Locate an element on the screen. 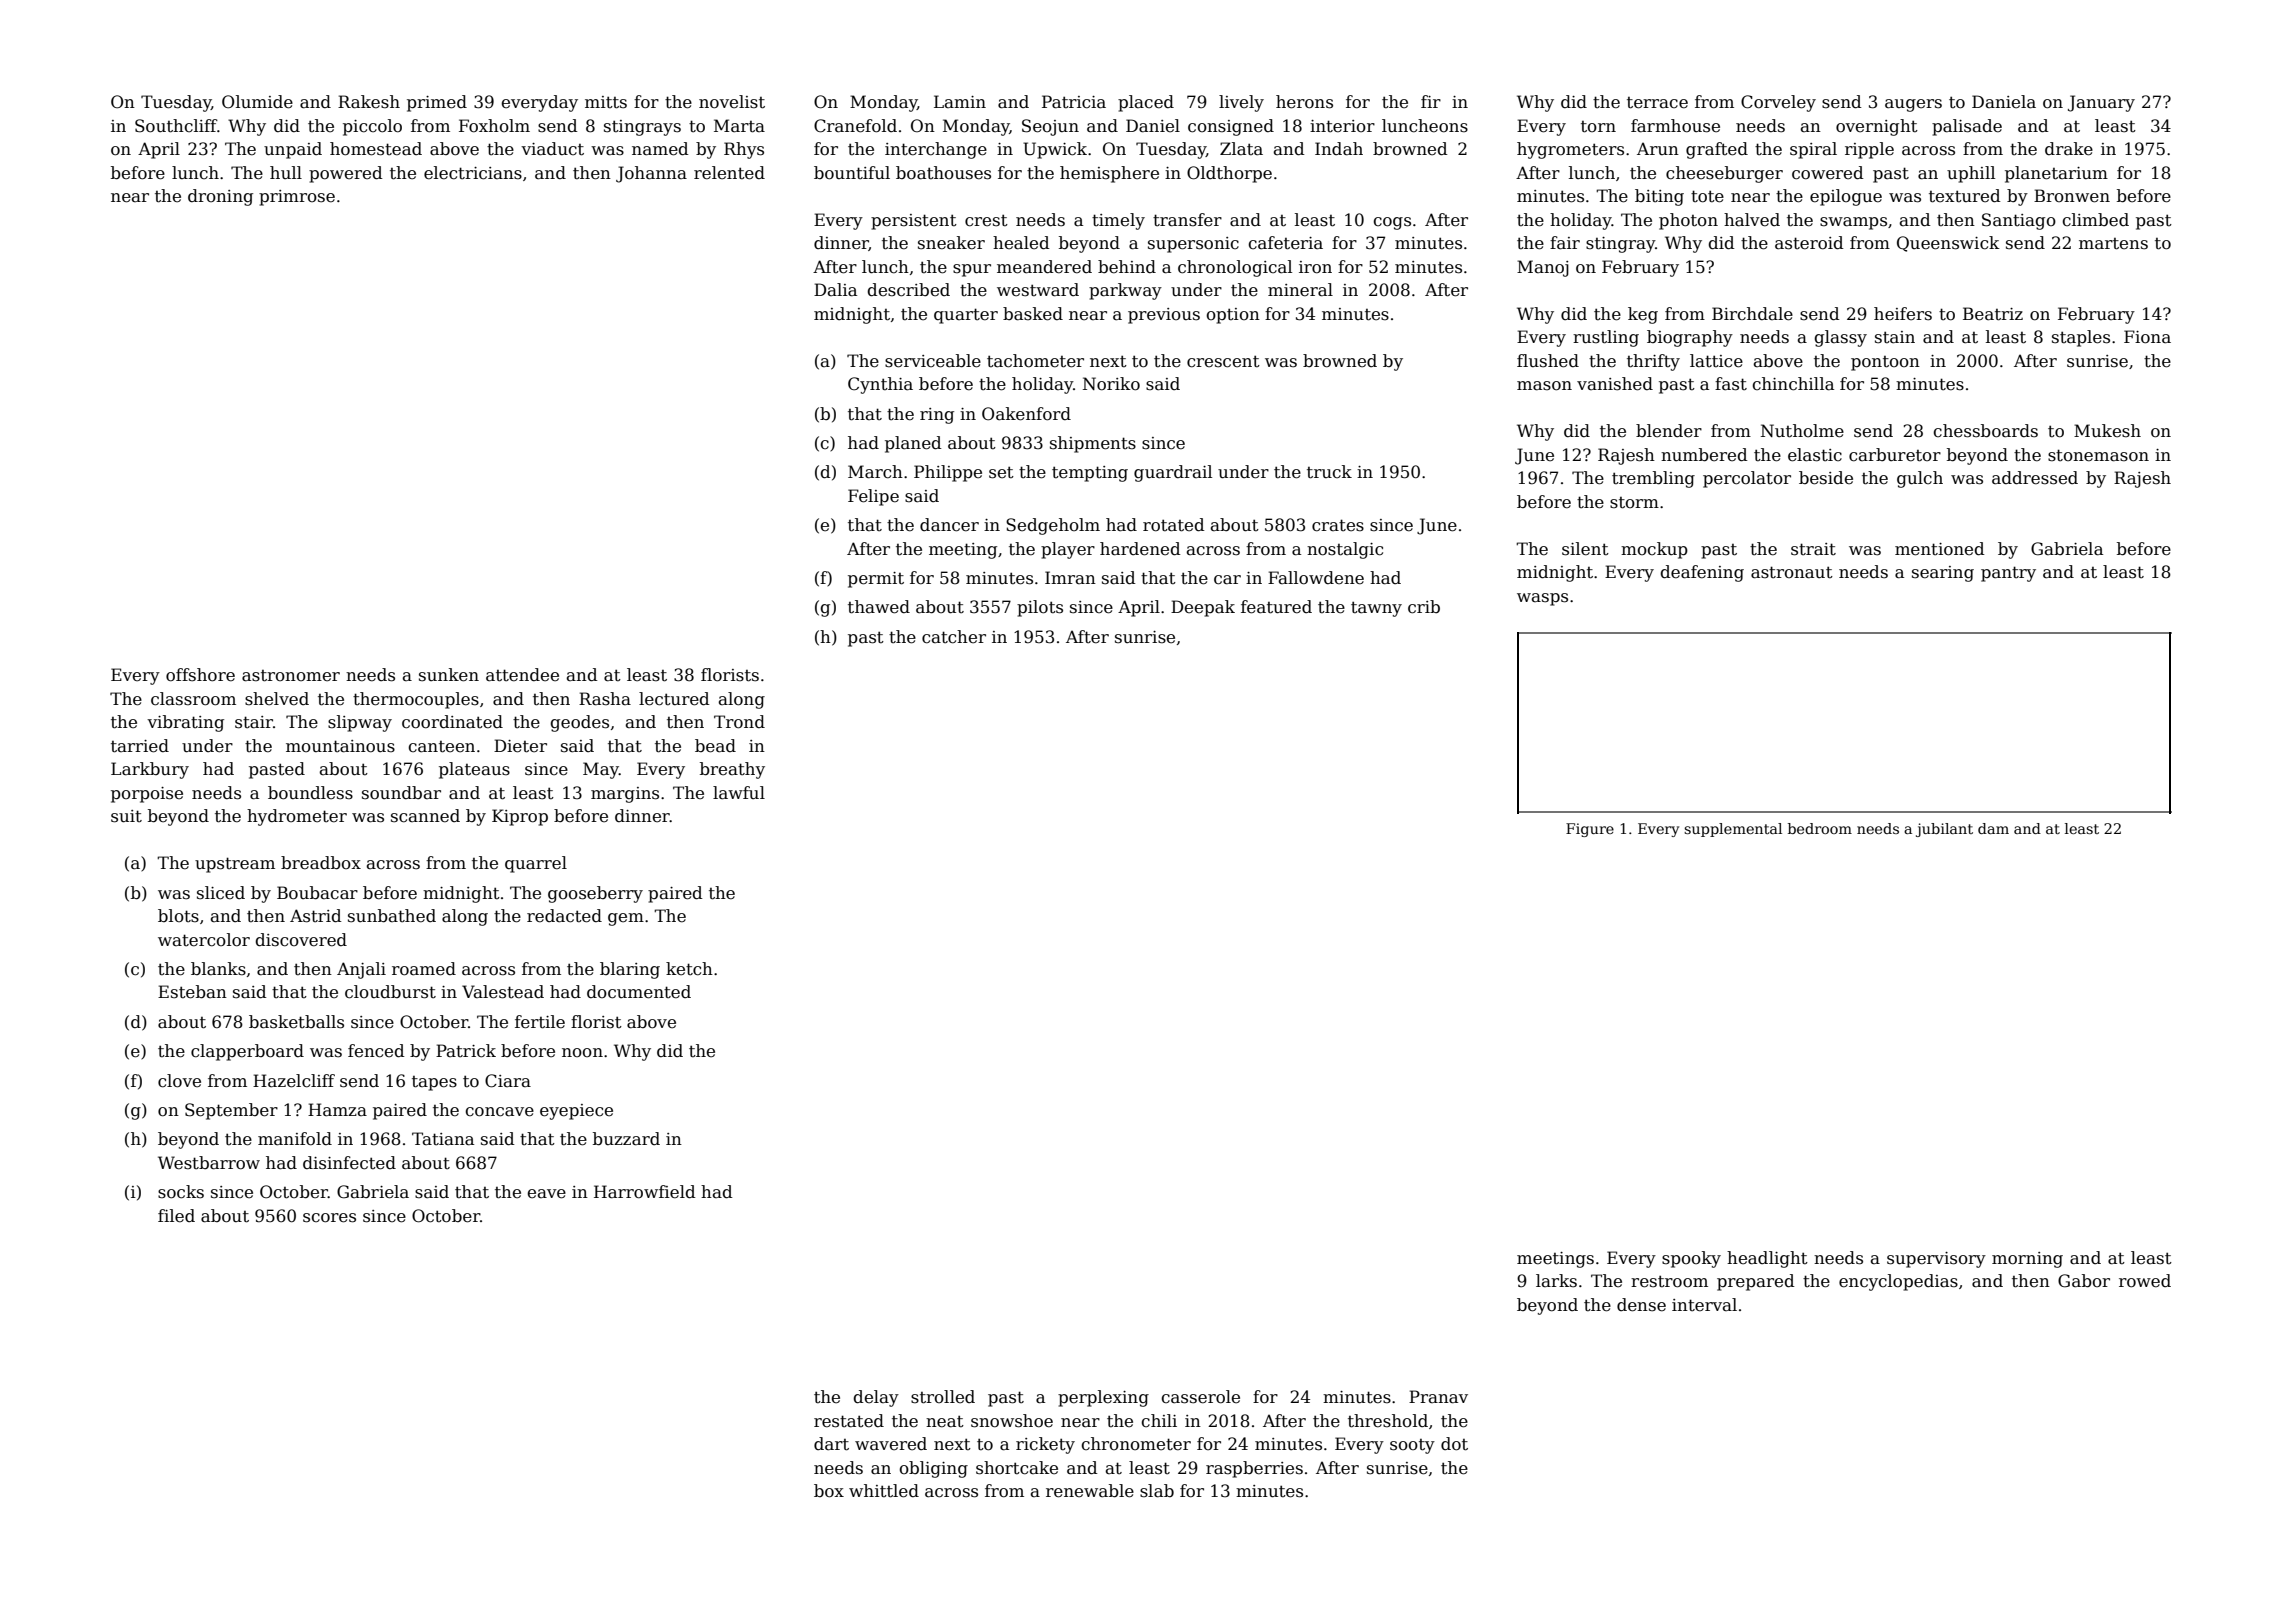 This screenshot has width=2282, height=1614. supervisory is located at coordinates (1936, 1260).
